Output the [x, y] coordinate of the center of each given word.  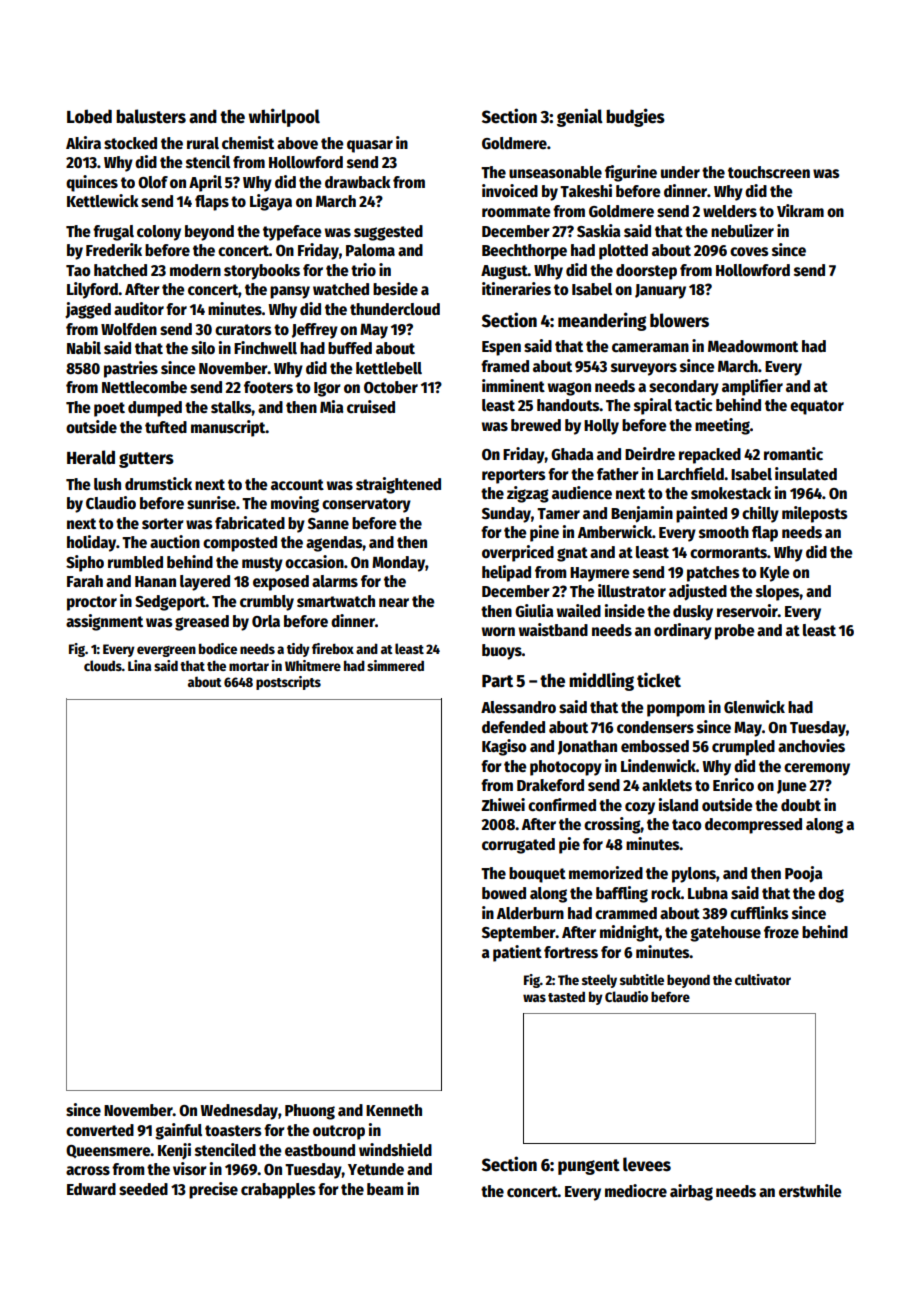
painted [701, 514]
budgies [635, 117]
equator [817, 407]
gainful [178, 1131]
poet [109, 409]
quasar [370, 146]
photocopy [566, 768]
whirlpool [284, 117]
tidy [298, 650]
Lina [139, 665]
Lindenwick [658, 765]
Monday [398, 564]
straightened [398, 485]
